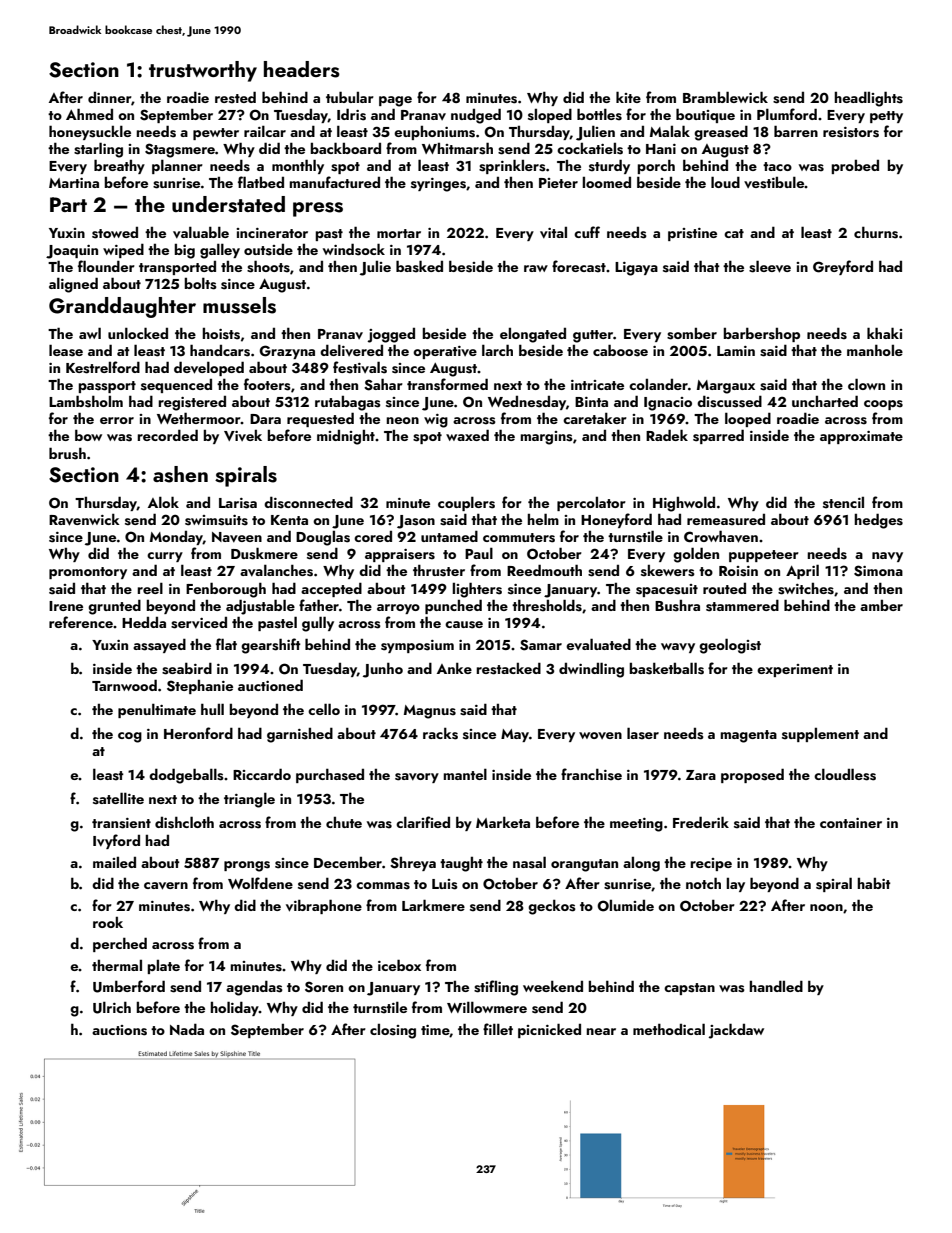 The height and width of the screenshot is (1233, 952). Describe the element at coordinates (591, 504) in the screenshot. I see `percolator` at that location.
